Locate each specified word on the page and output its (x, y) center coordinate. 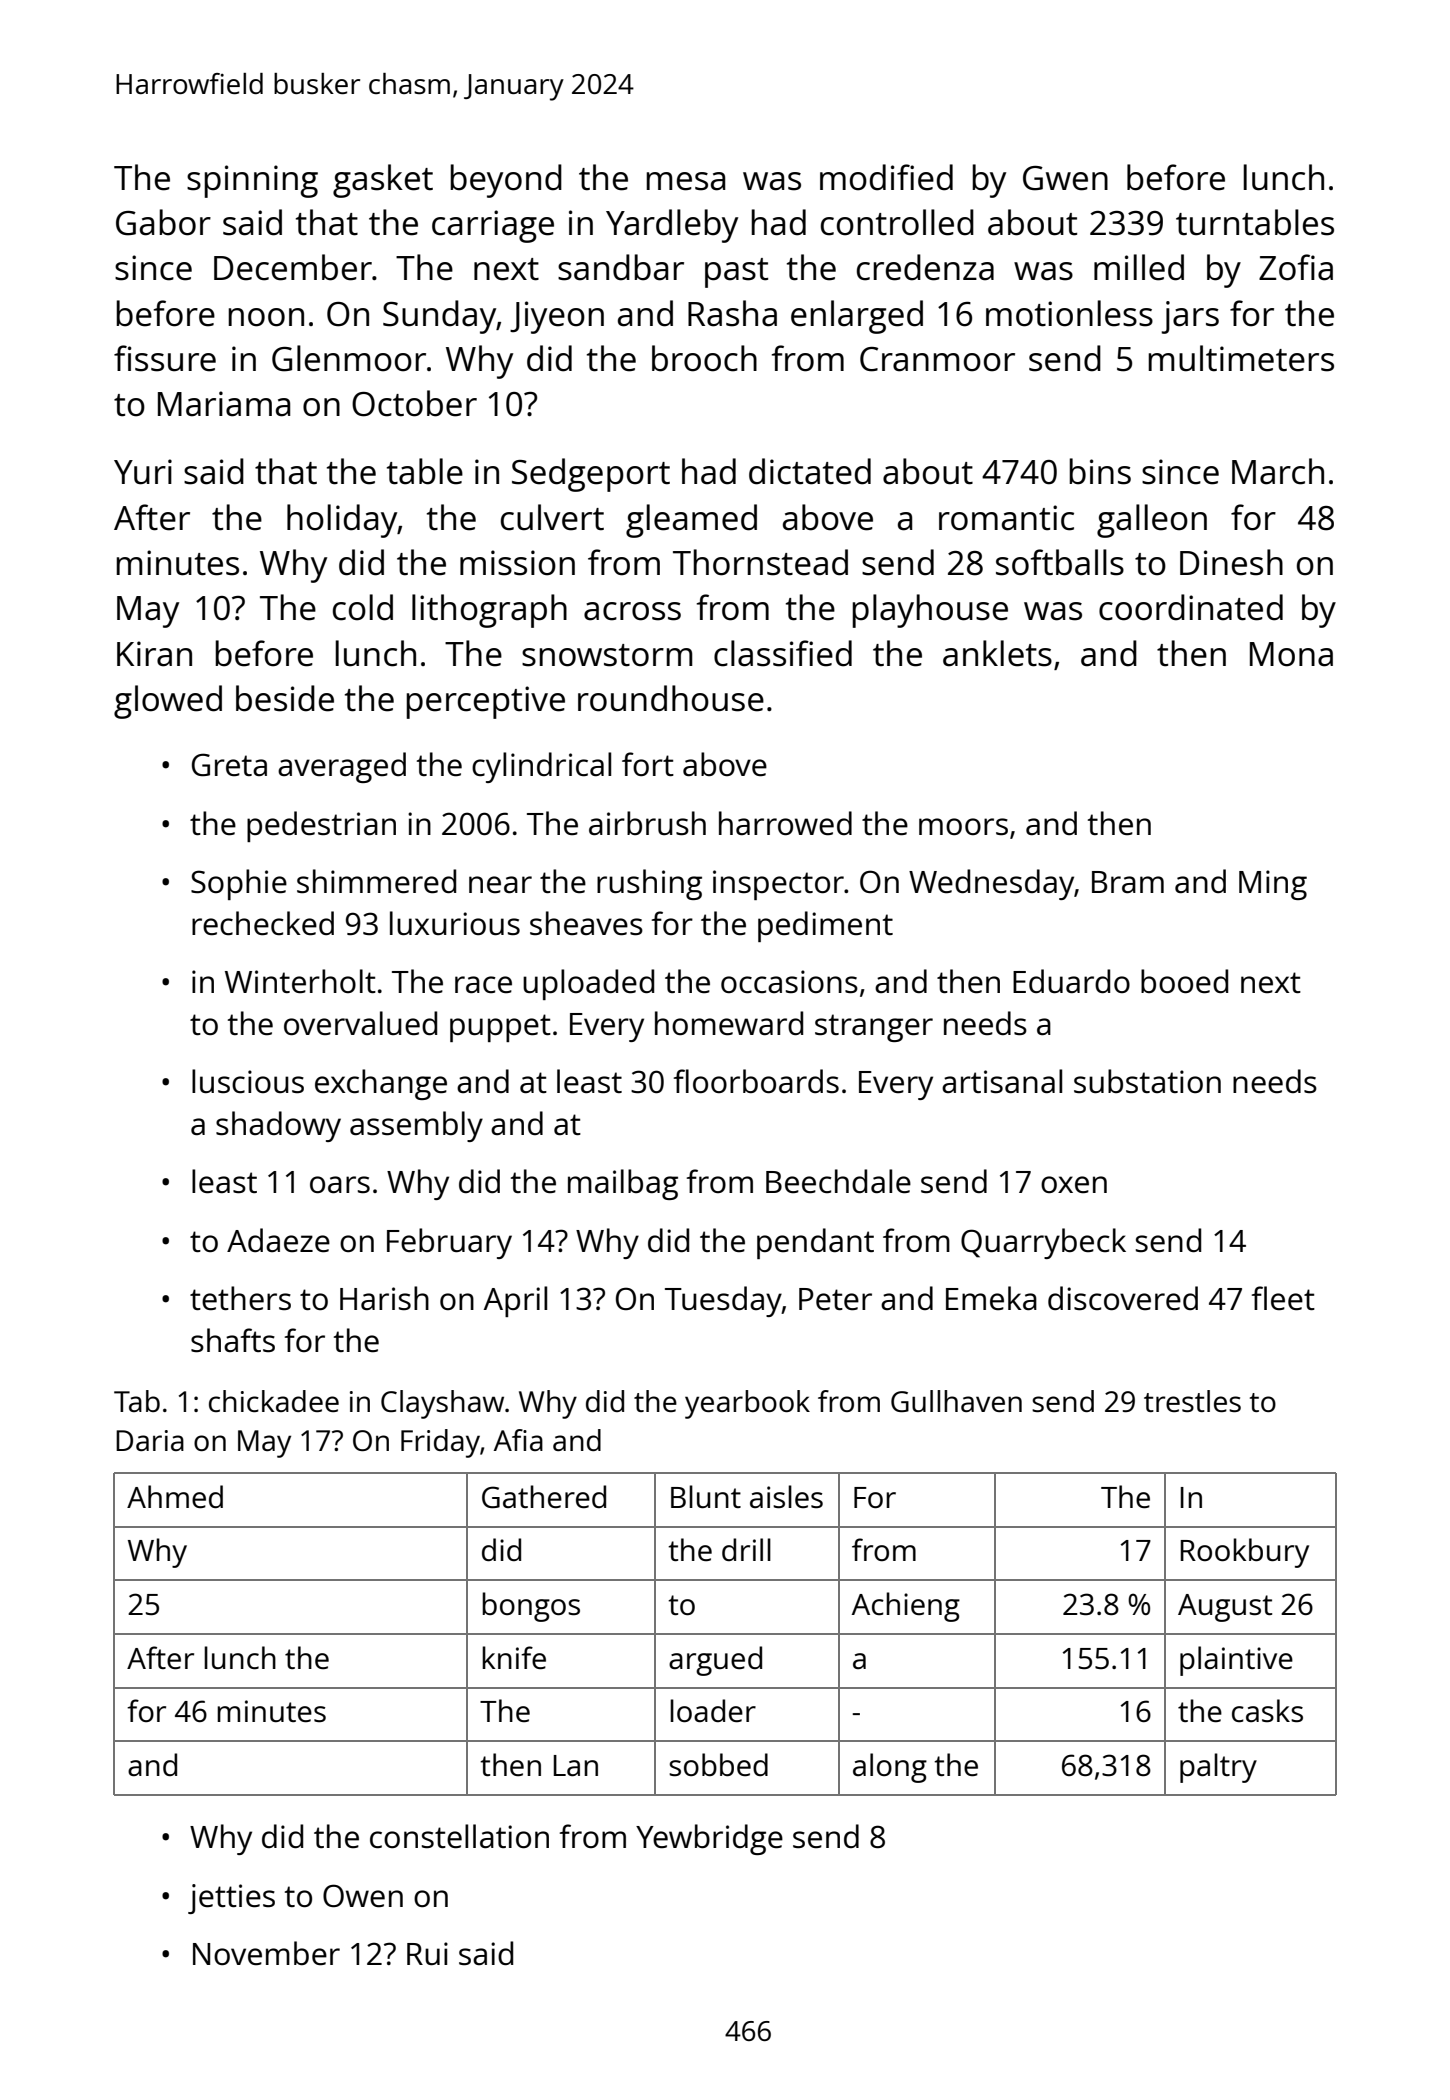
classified (783, 653)
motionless (1069, 313)
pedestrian (321, 826)
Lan (576, 1765)
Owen (363, 1896)
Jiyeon (557, 317)
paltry (1218, 1768)
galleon (1152, 521)
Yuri (143, 472)
